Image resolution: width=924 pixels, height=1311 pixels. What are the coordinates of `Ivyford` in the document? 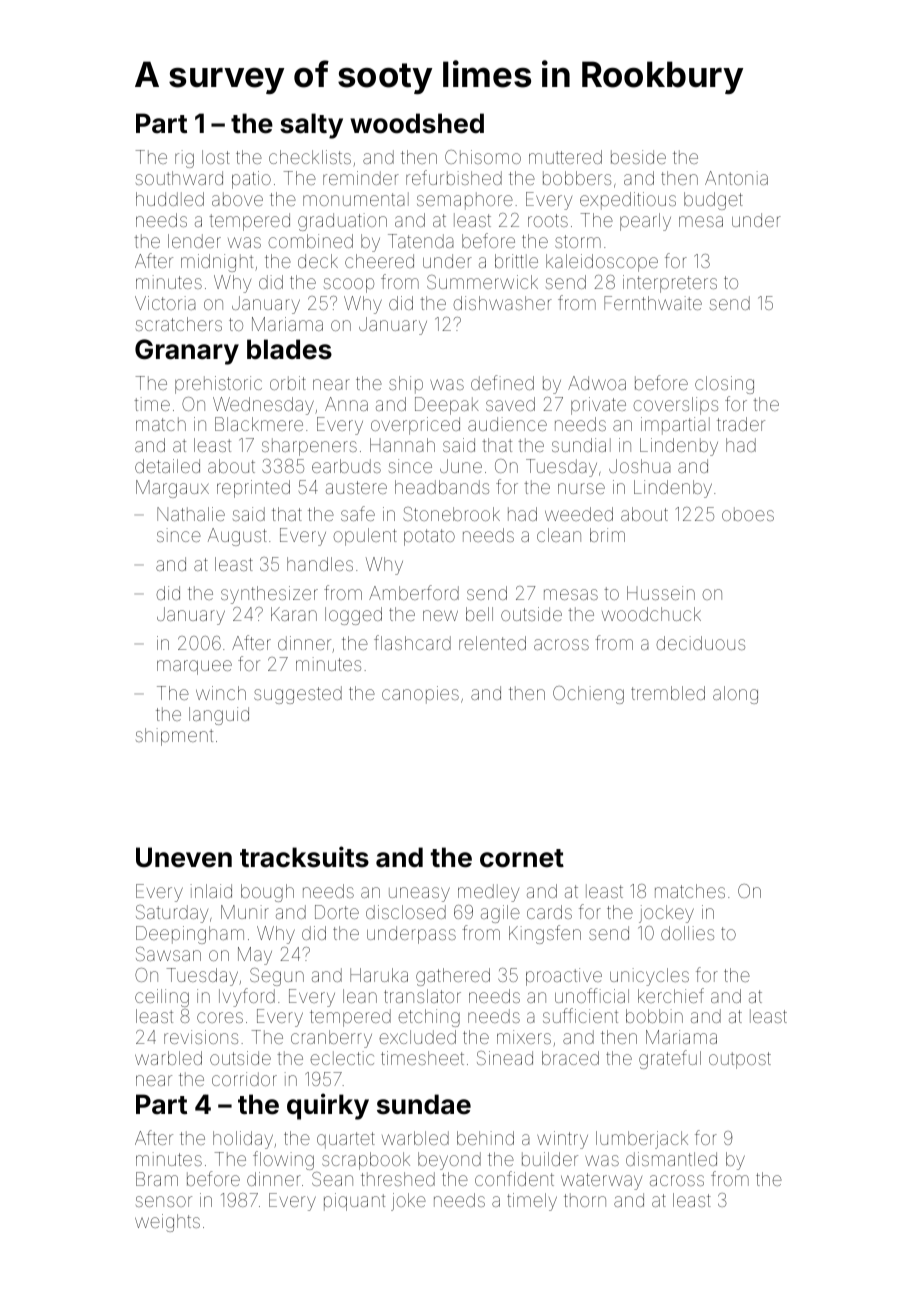 It's located at (247, 997).
